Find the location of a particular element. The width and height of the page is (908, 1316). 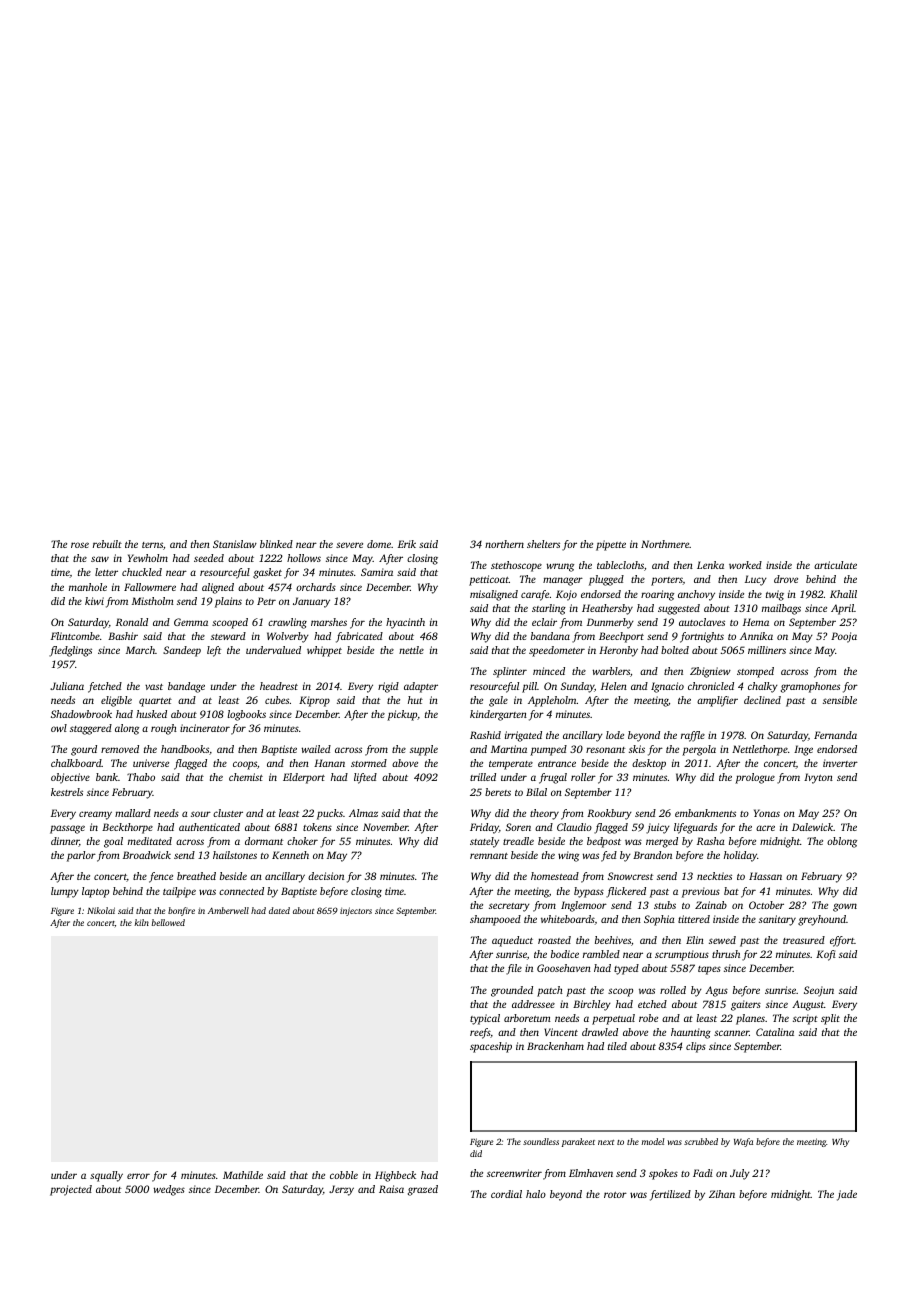

Yonas is located at coordinates (767, 813).
